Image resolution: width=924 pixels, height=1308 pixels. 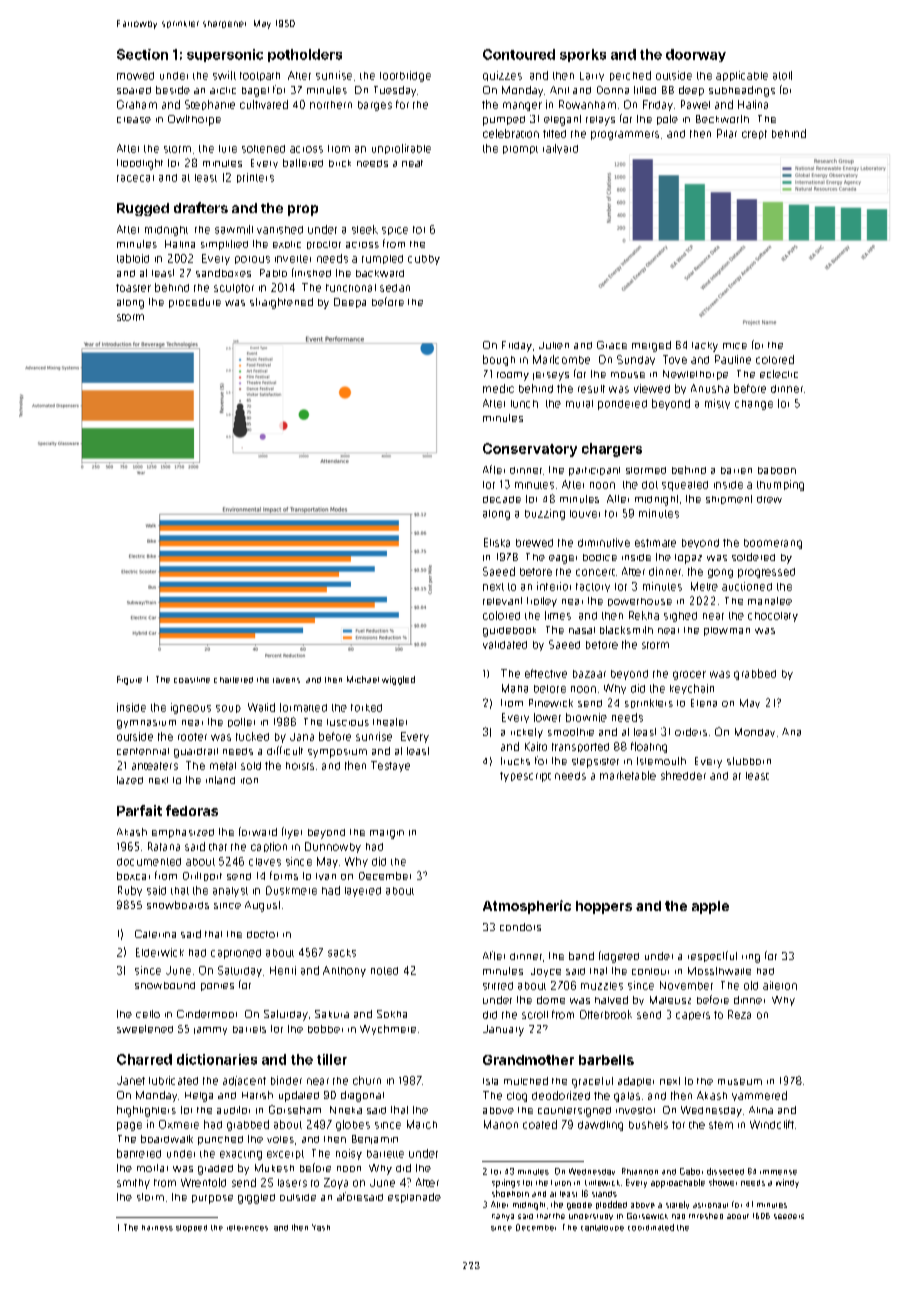 I want to click on noted, so click(x=384, y=971).
